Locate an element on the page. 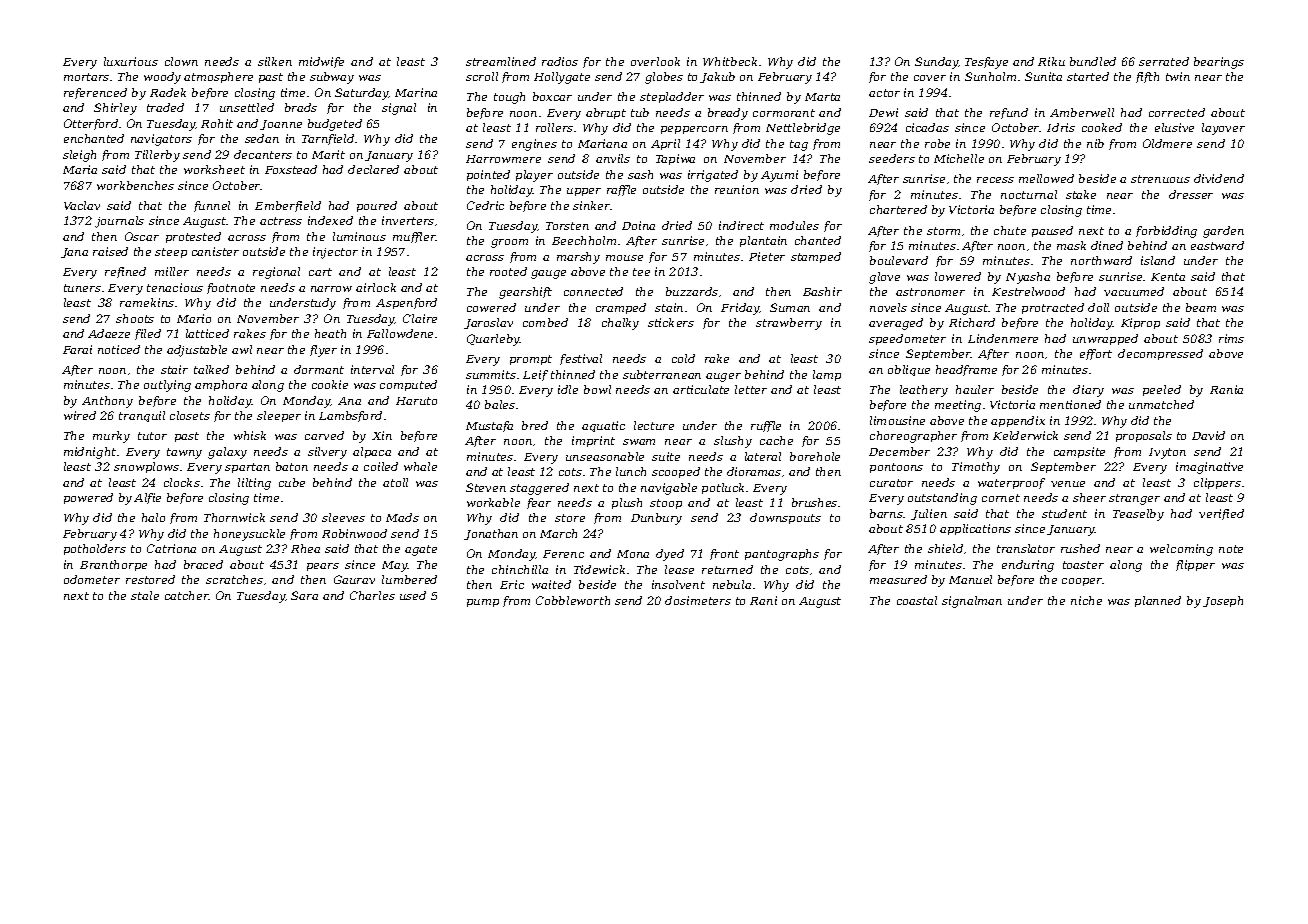 This page has width=1308, height=924. inverters is located at coordinates (408, 220).
